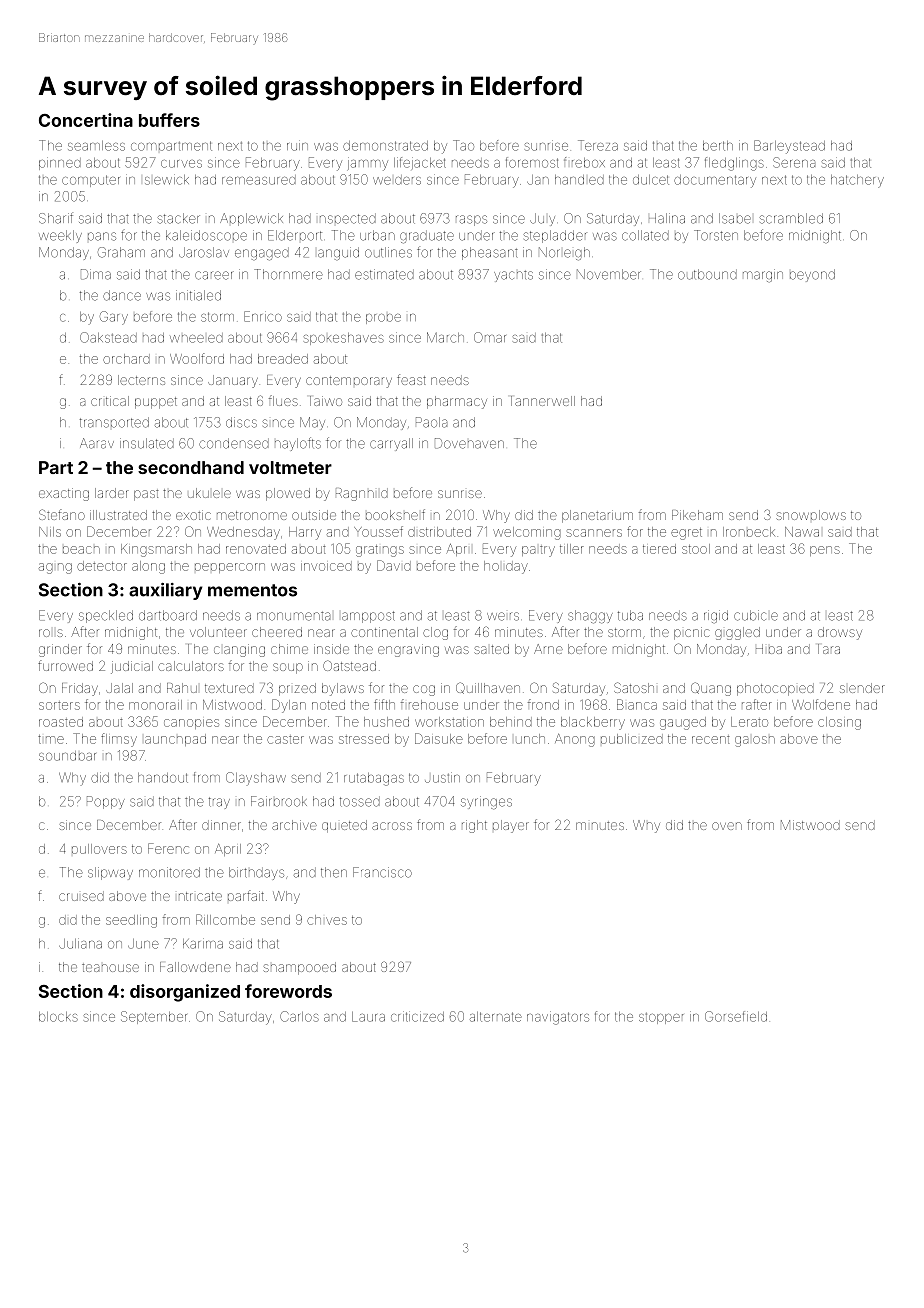  I want to click on probe, so click(383, 319).
